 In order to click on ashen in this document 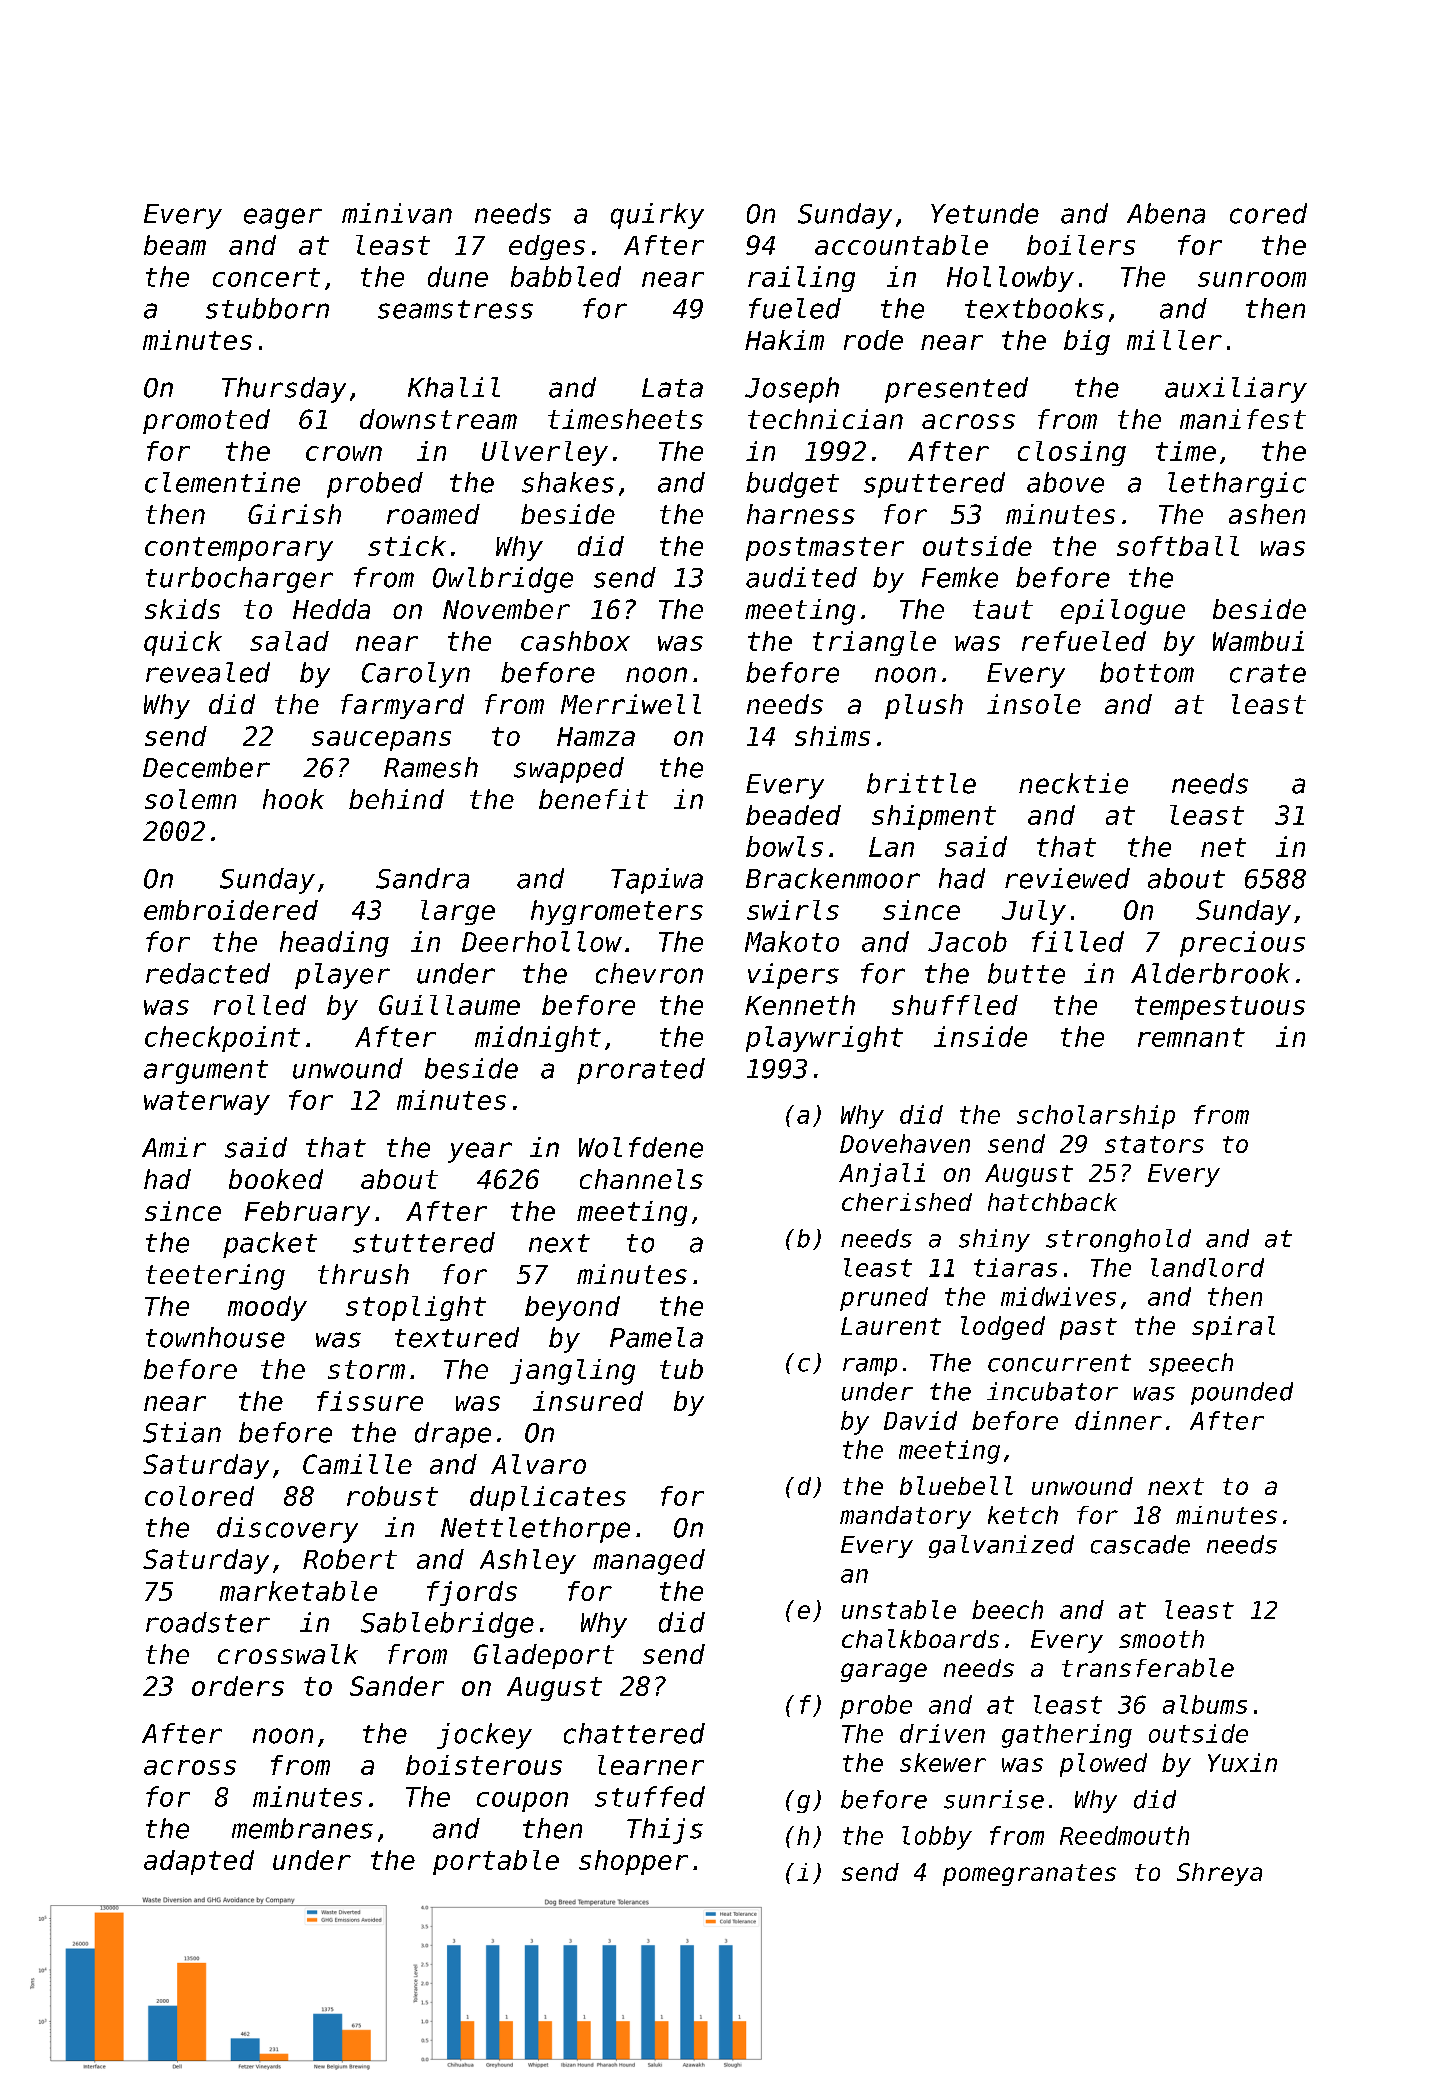, I will do `click(1267, 514)`.
